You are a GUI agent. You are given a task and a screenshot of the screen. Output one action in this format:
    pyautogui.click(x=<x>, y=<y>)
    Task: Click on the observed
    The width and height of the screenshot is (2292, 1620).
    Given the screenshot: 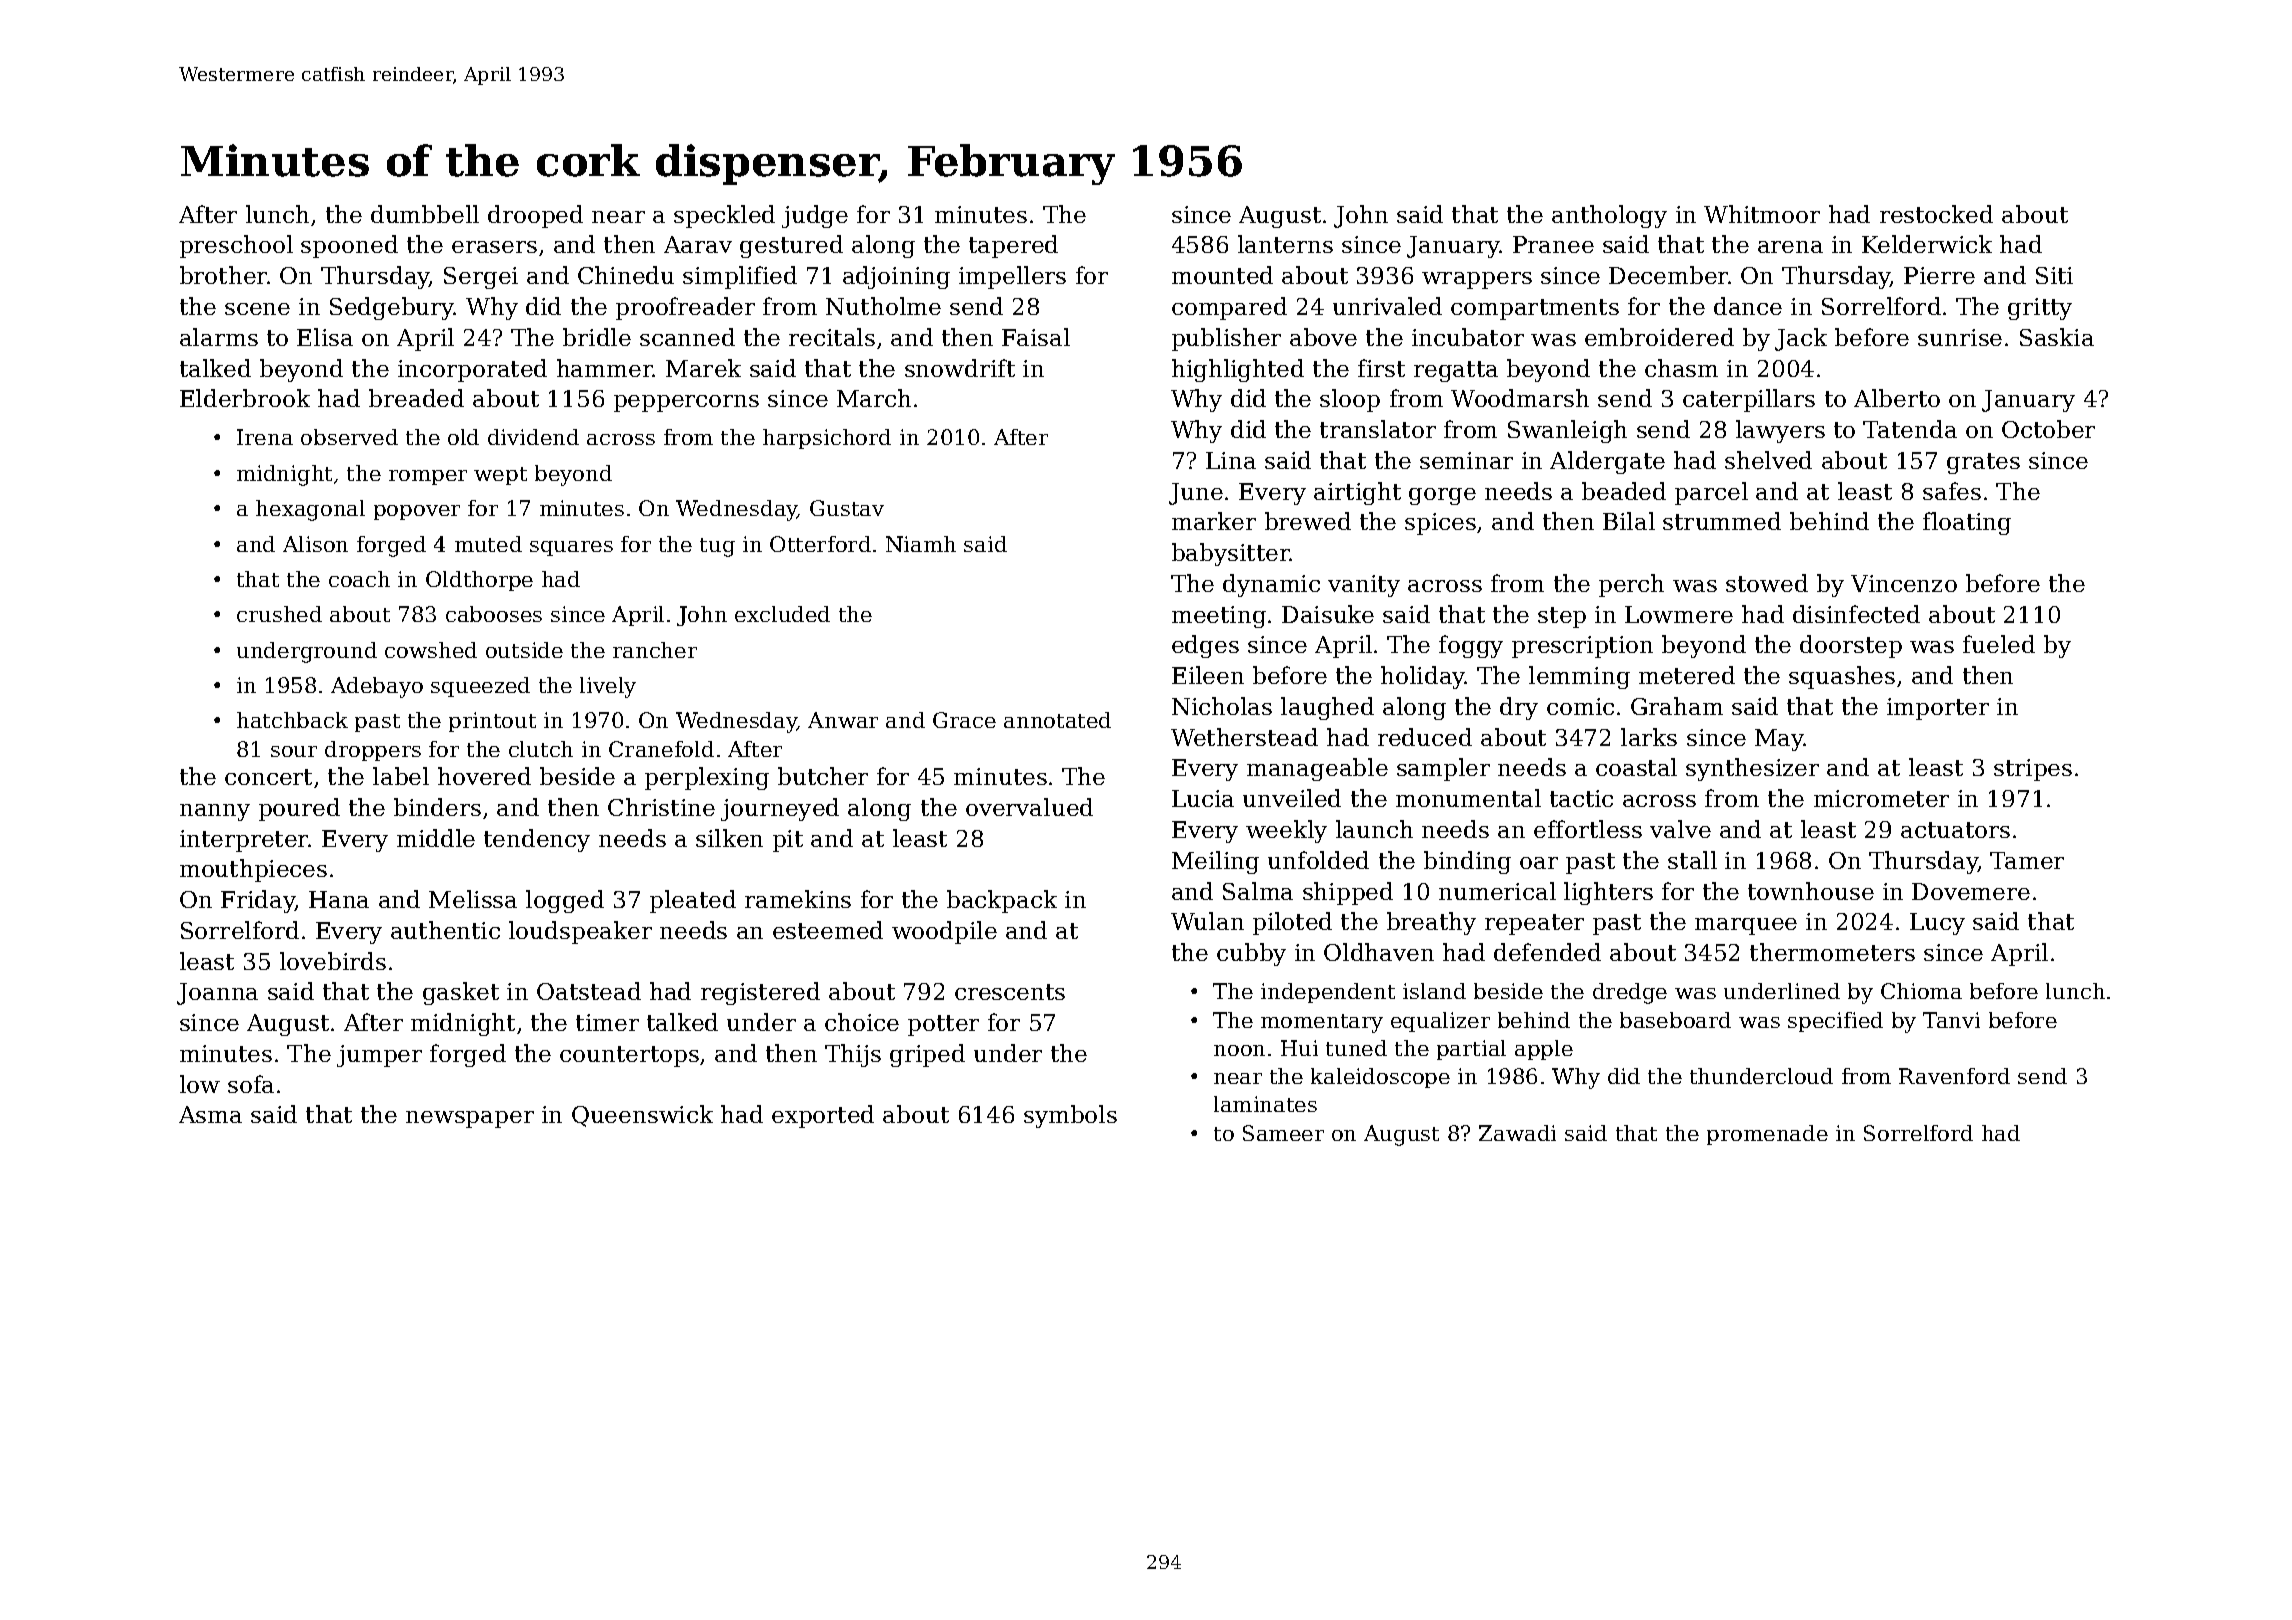 What is the action you would take?
    pyautogui.click(x=349, y=437)
